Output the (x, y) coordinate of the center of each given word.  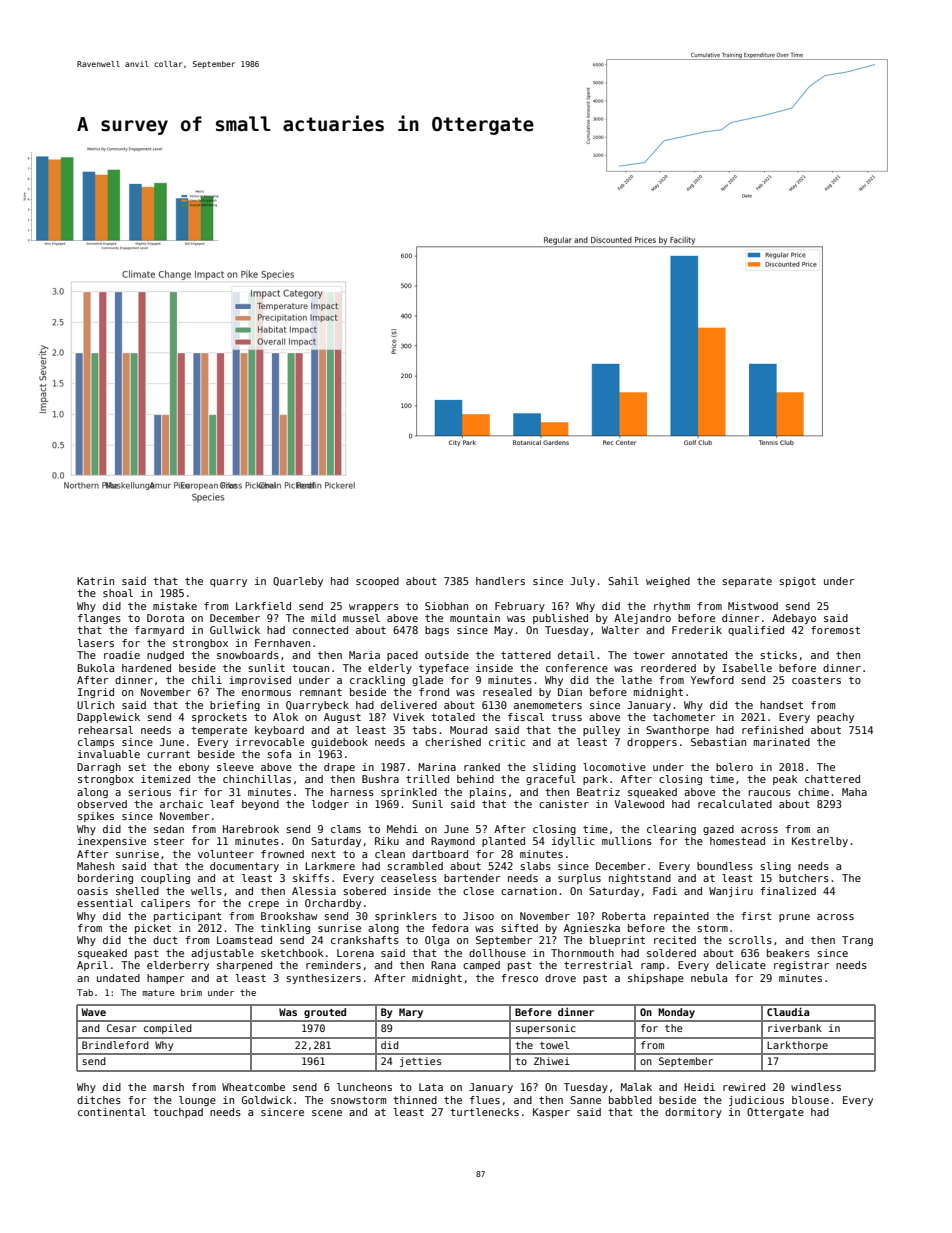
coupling (165, 879)
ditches (99, 1100)
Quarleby (298, 582)
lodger (330, 805)
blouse (810, 1100)
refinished (772, 730)
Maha (854, 792)
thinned (415, 1100)
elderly (390, 669)
